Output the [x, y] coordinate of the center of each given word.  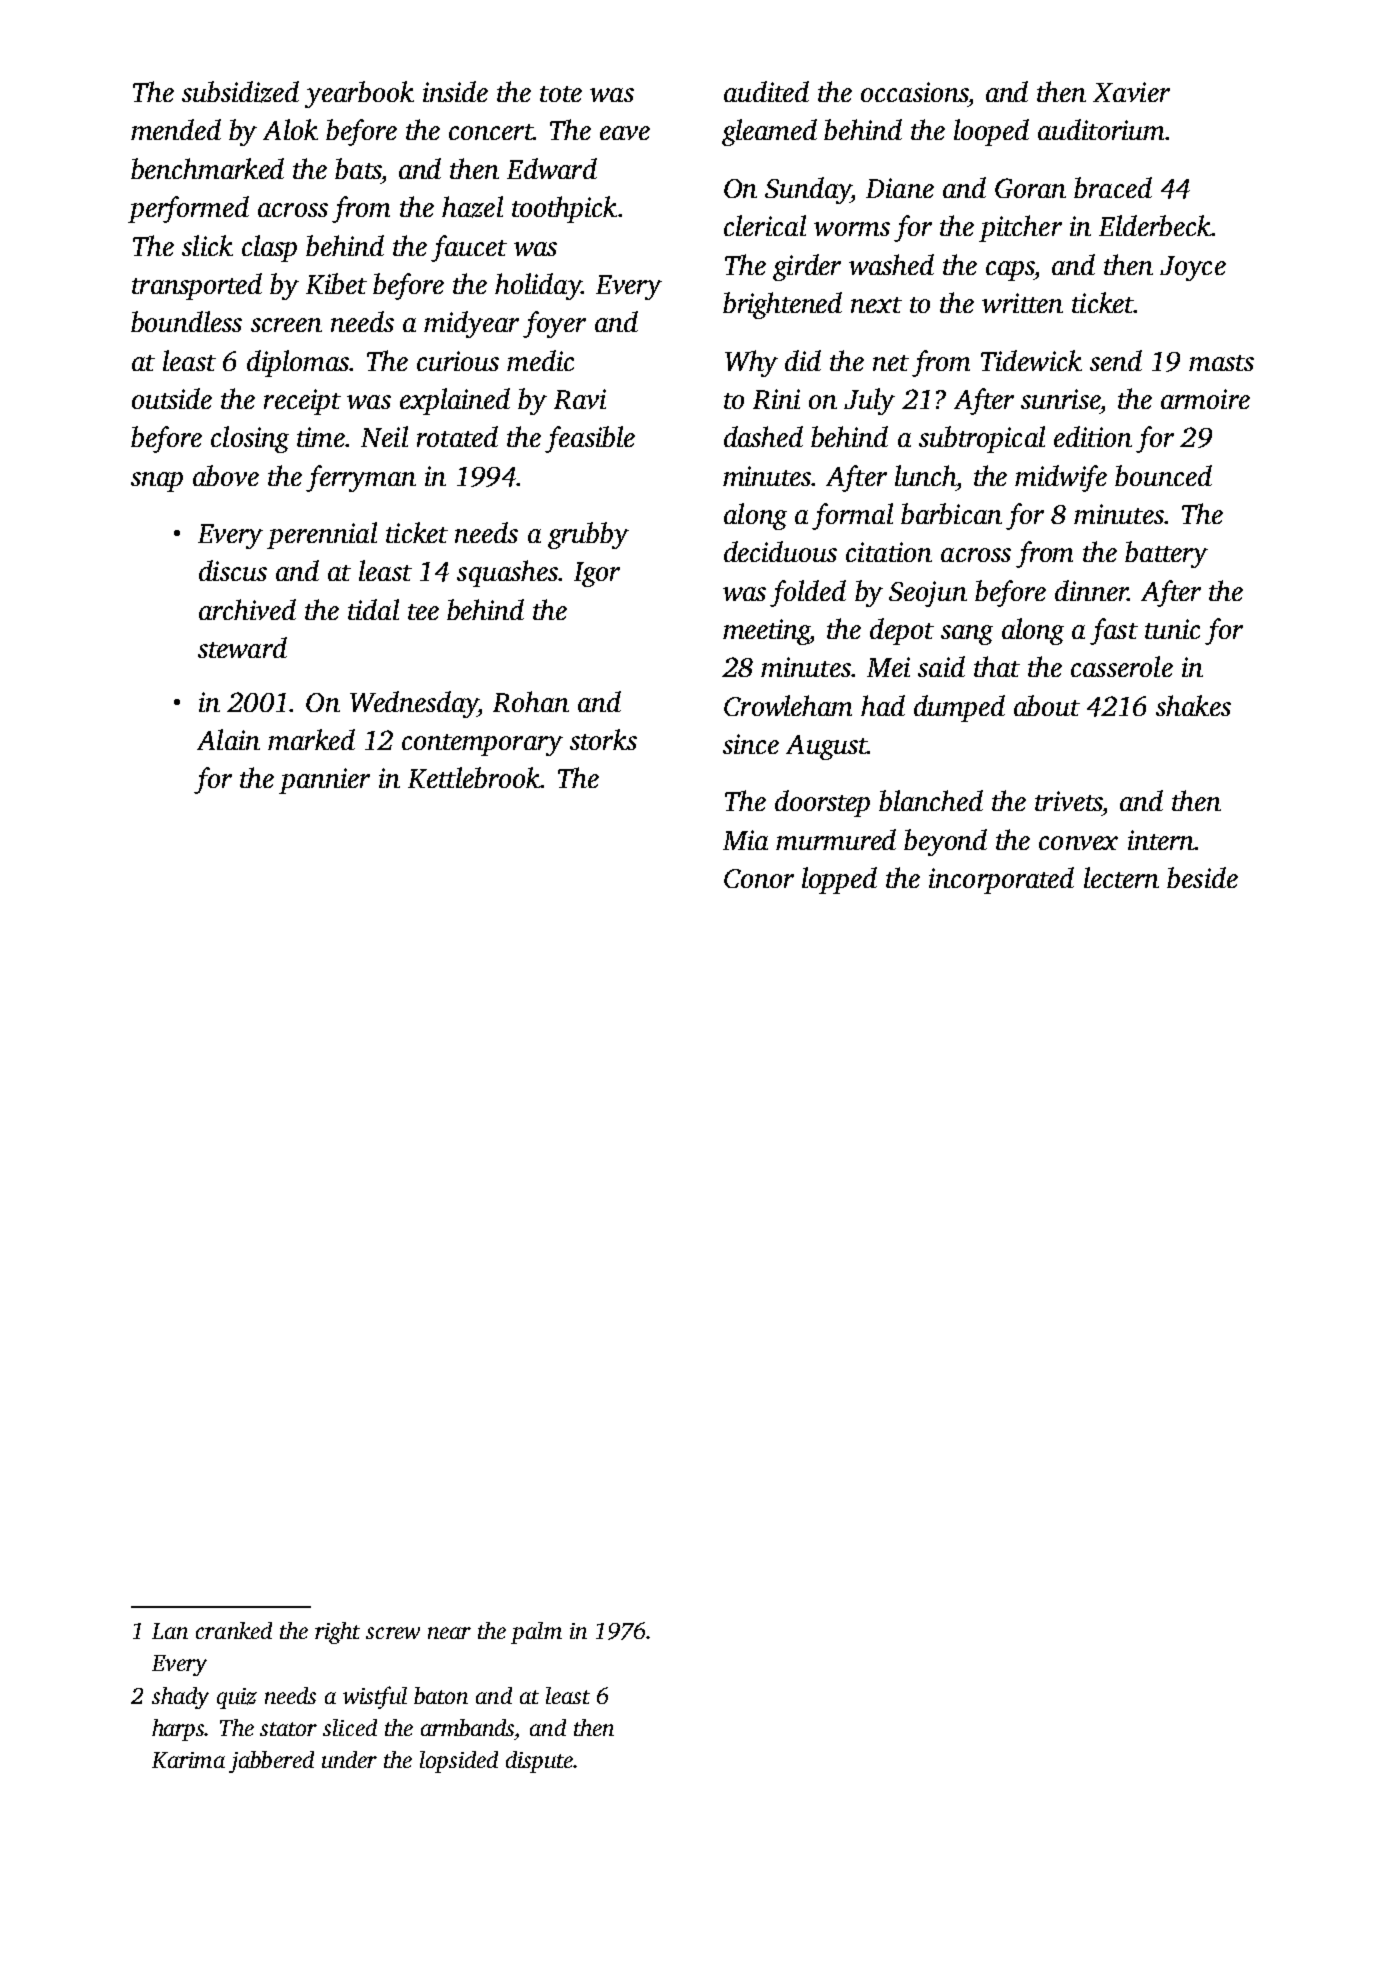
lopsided [459, 1762]
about [1047, 705]
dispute [539, 1762]
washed [891, 264]
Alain [228, 739]
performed [188, 209]
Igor [597, 574]
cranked [234, 1630]
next [876, 305]
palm [536, 1633]
